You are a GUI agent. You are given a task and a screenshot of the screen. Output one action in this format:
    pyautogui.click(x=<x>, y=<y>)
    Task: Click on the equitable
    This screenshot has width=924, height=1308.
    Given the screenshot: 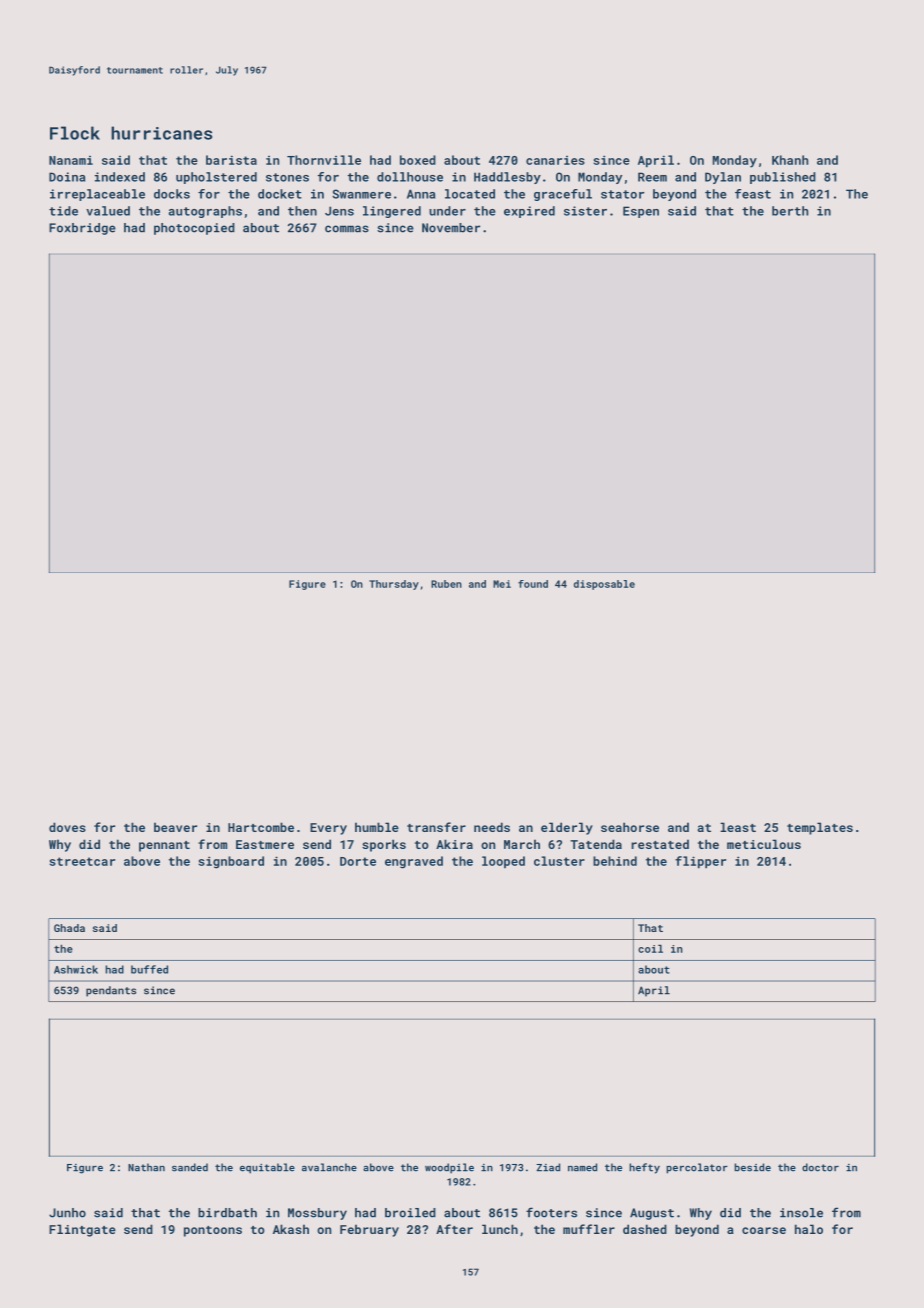 What is the action you would take?
    pyautogui.click(x=267, y=1168)
